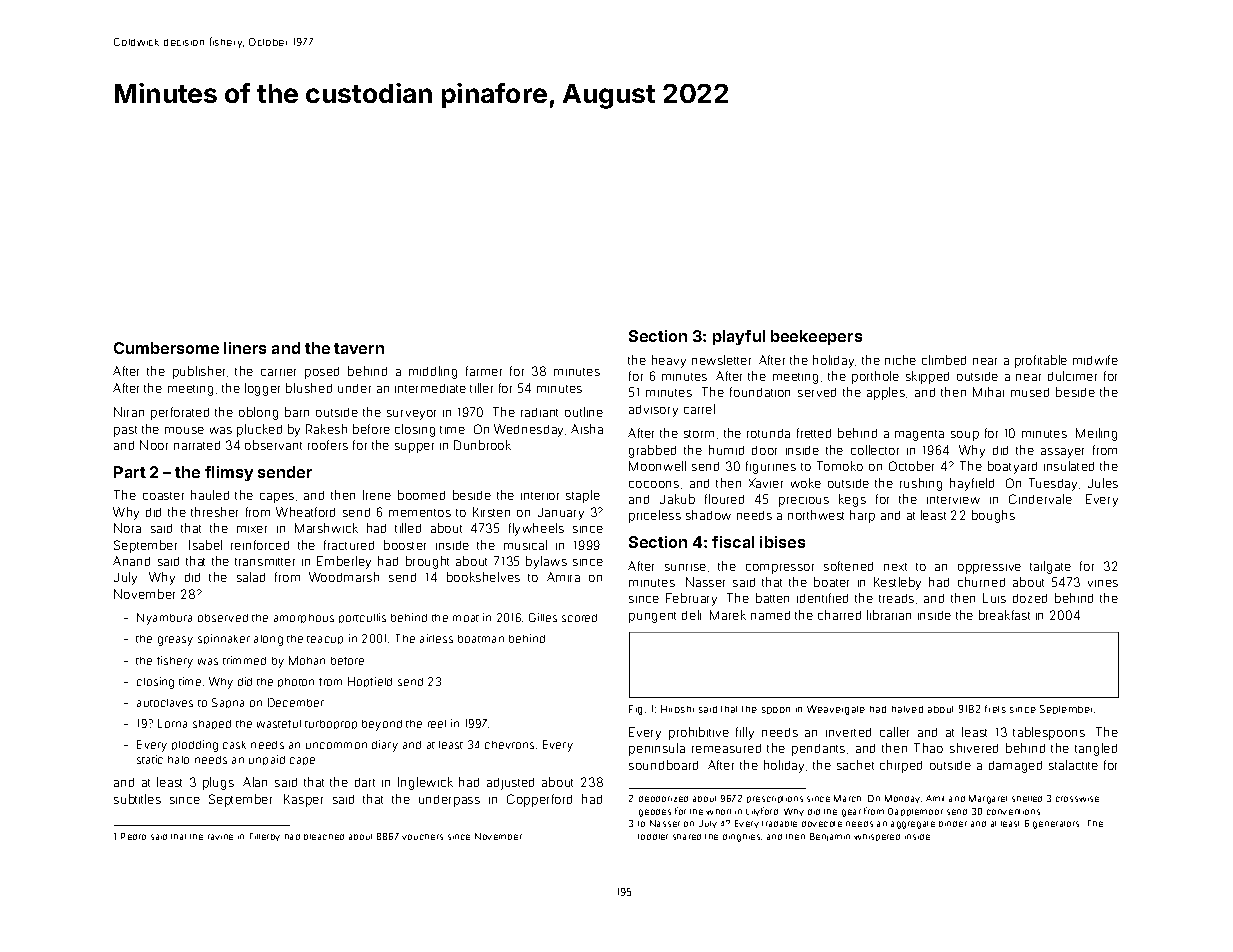  Describe the element at coordinates (889, 615) in the image. I see `librarian` at that location.
